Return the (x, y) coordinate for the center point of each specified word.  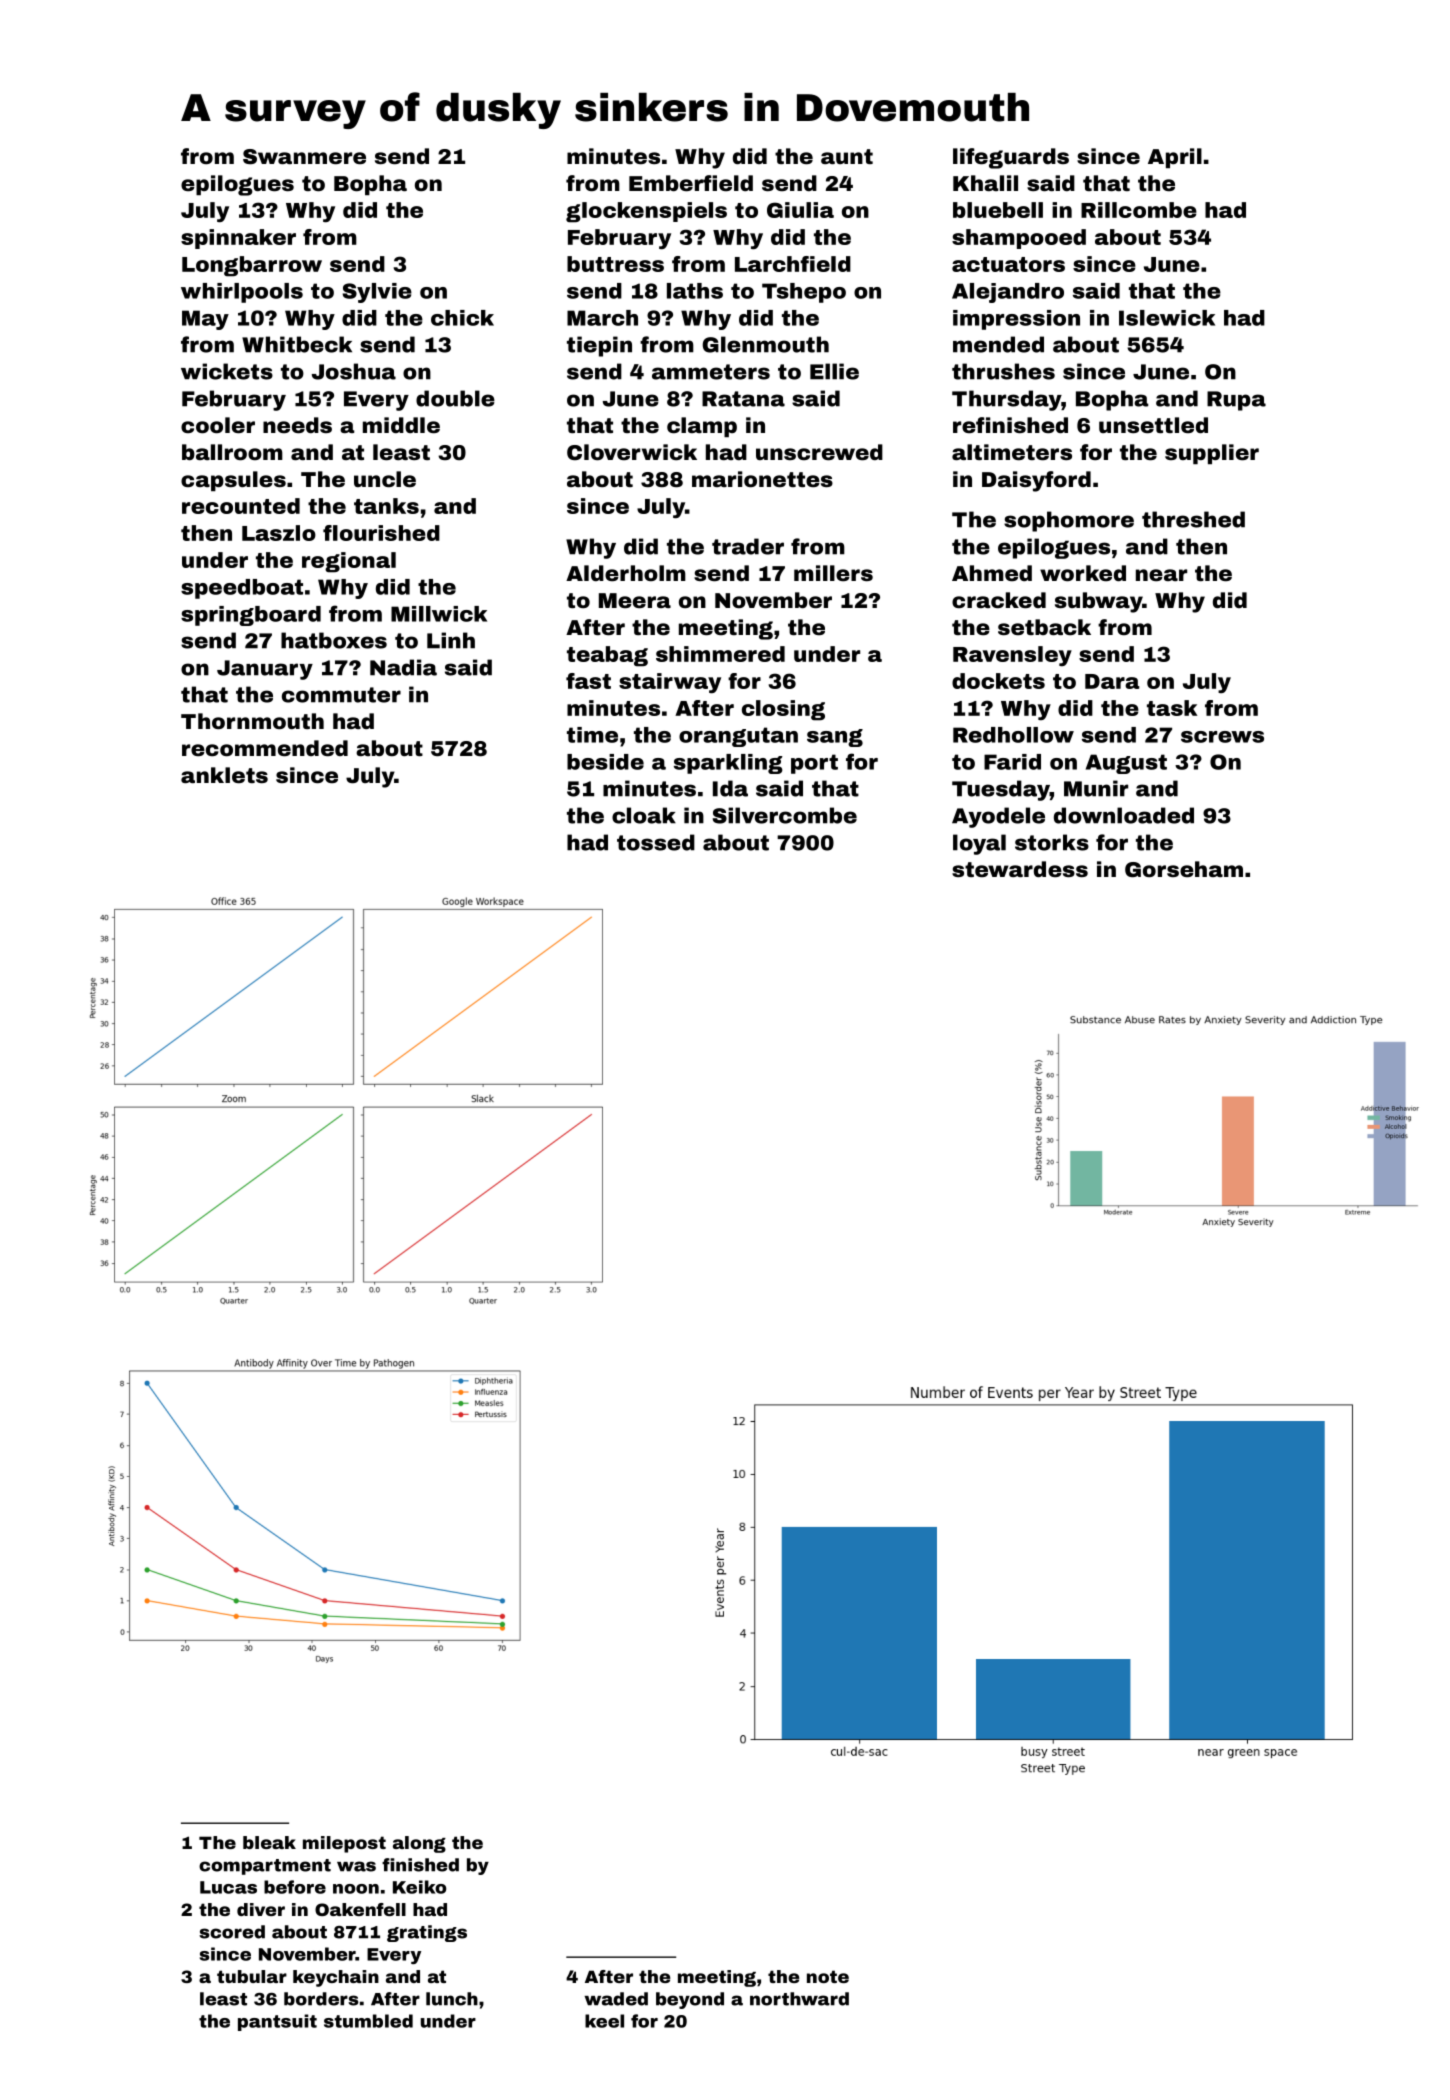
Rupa (1236, 401)
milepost (344, 1844)
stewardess (1020, 869)
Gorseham (1184, 869)
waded (616, 1999)
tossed (656, 842)
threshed (1193, 519)
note (828, 1976)
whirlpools (242, 293)
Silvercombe (785, 815)
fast (588, 681)
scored (232, 1932)
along (419, 1844)
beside (605, 762)
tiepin (599, 346)
